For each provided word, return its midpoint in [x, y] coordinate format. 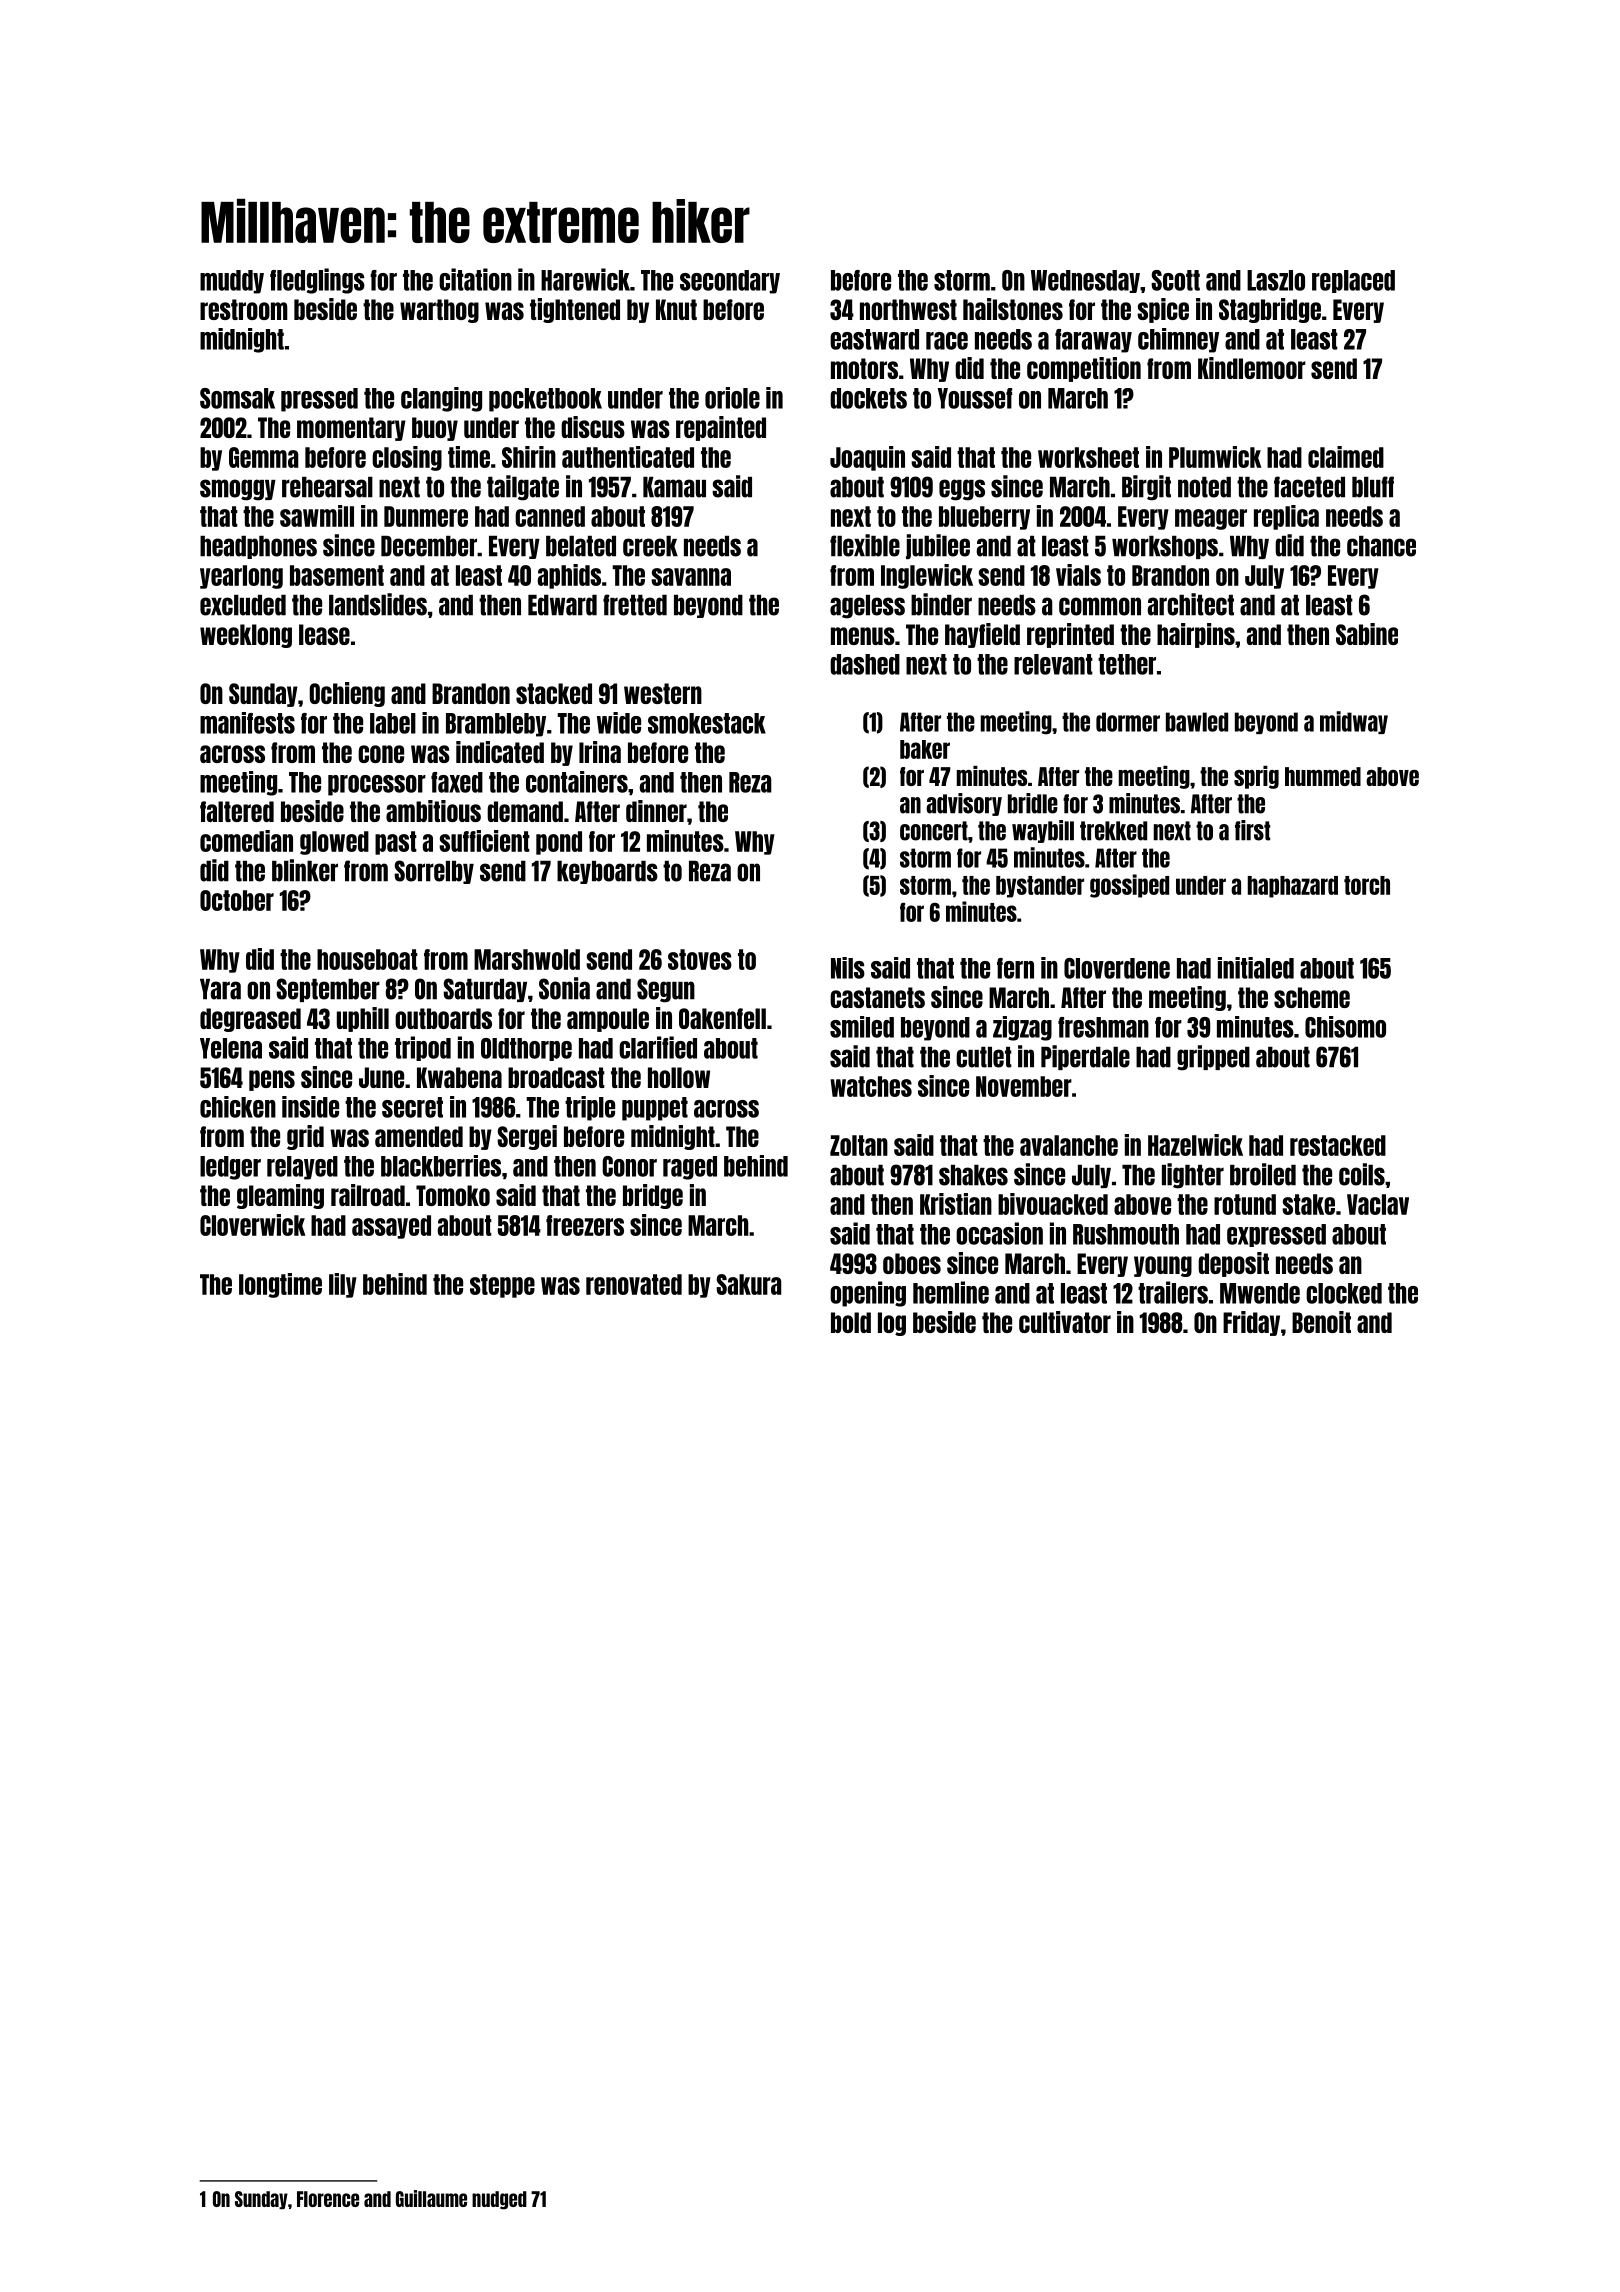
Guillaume [431, 2198]
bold [851, 1322]
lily [343, 1285]
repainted [721, 428]
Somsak [237, 398]
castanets [877, 997]
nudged [499, 2200]
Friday [1251, 1323]
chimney [1178, 340]
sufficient [484, 841]
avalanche [1069, 1145]
